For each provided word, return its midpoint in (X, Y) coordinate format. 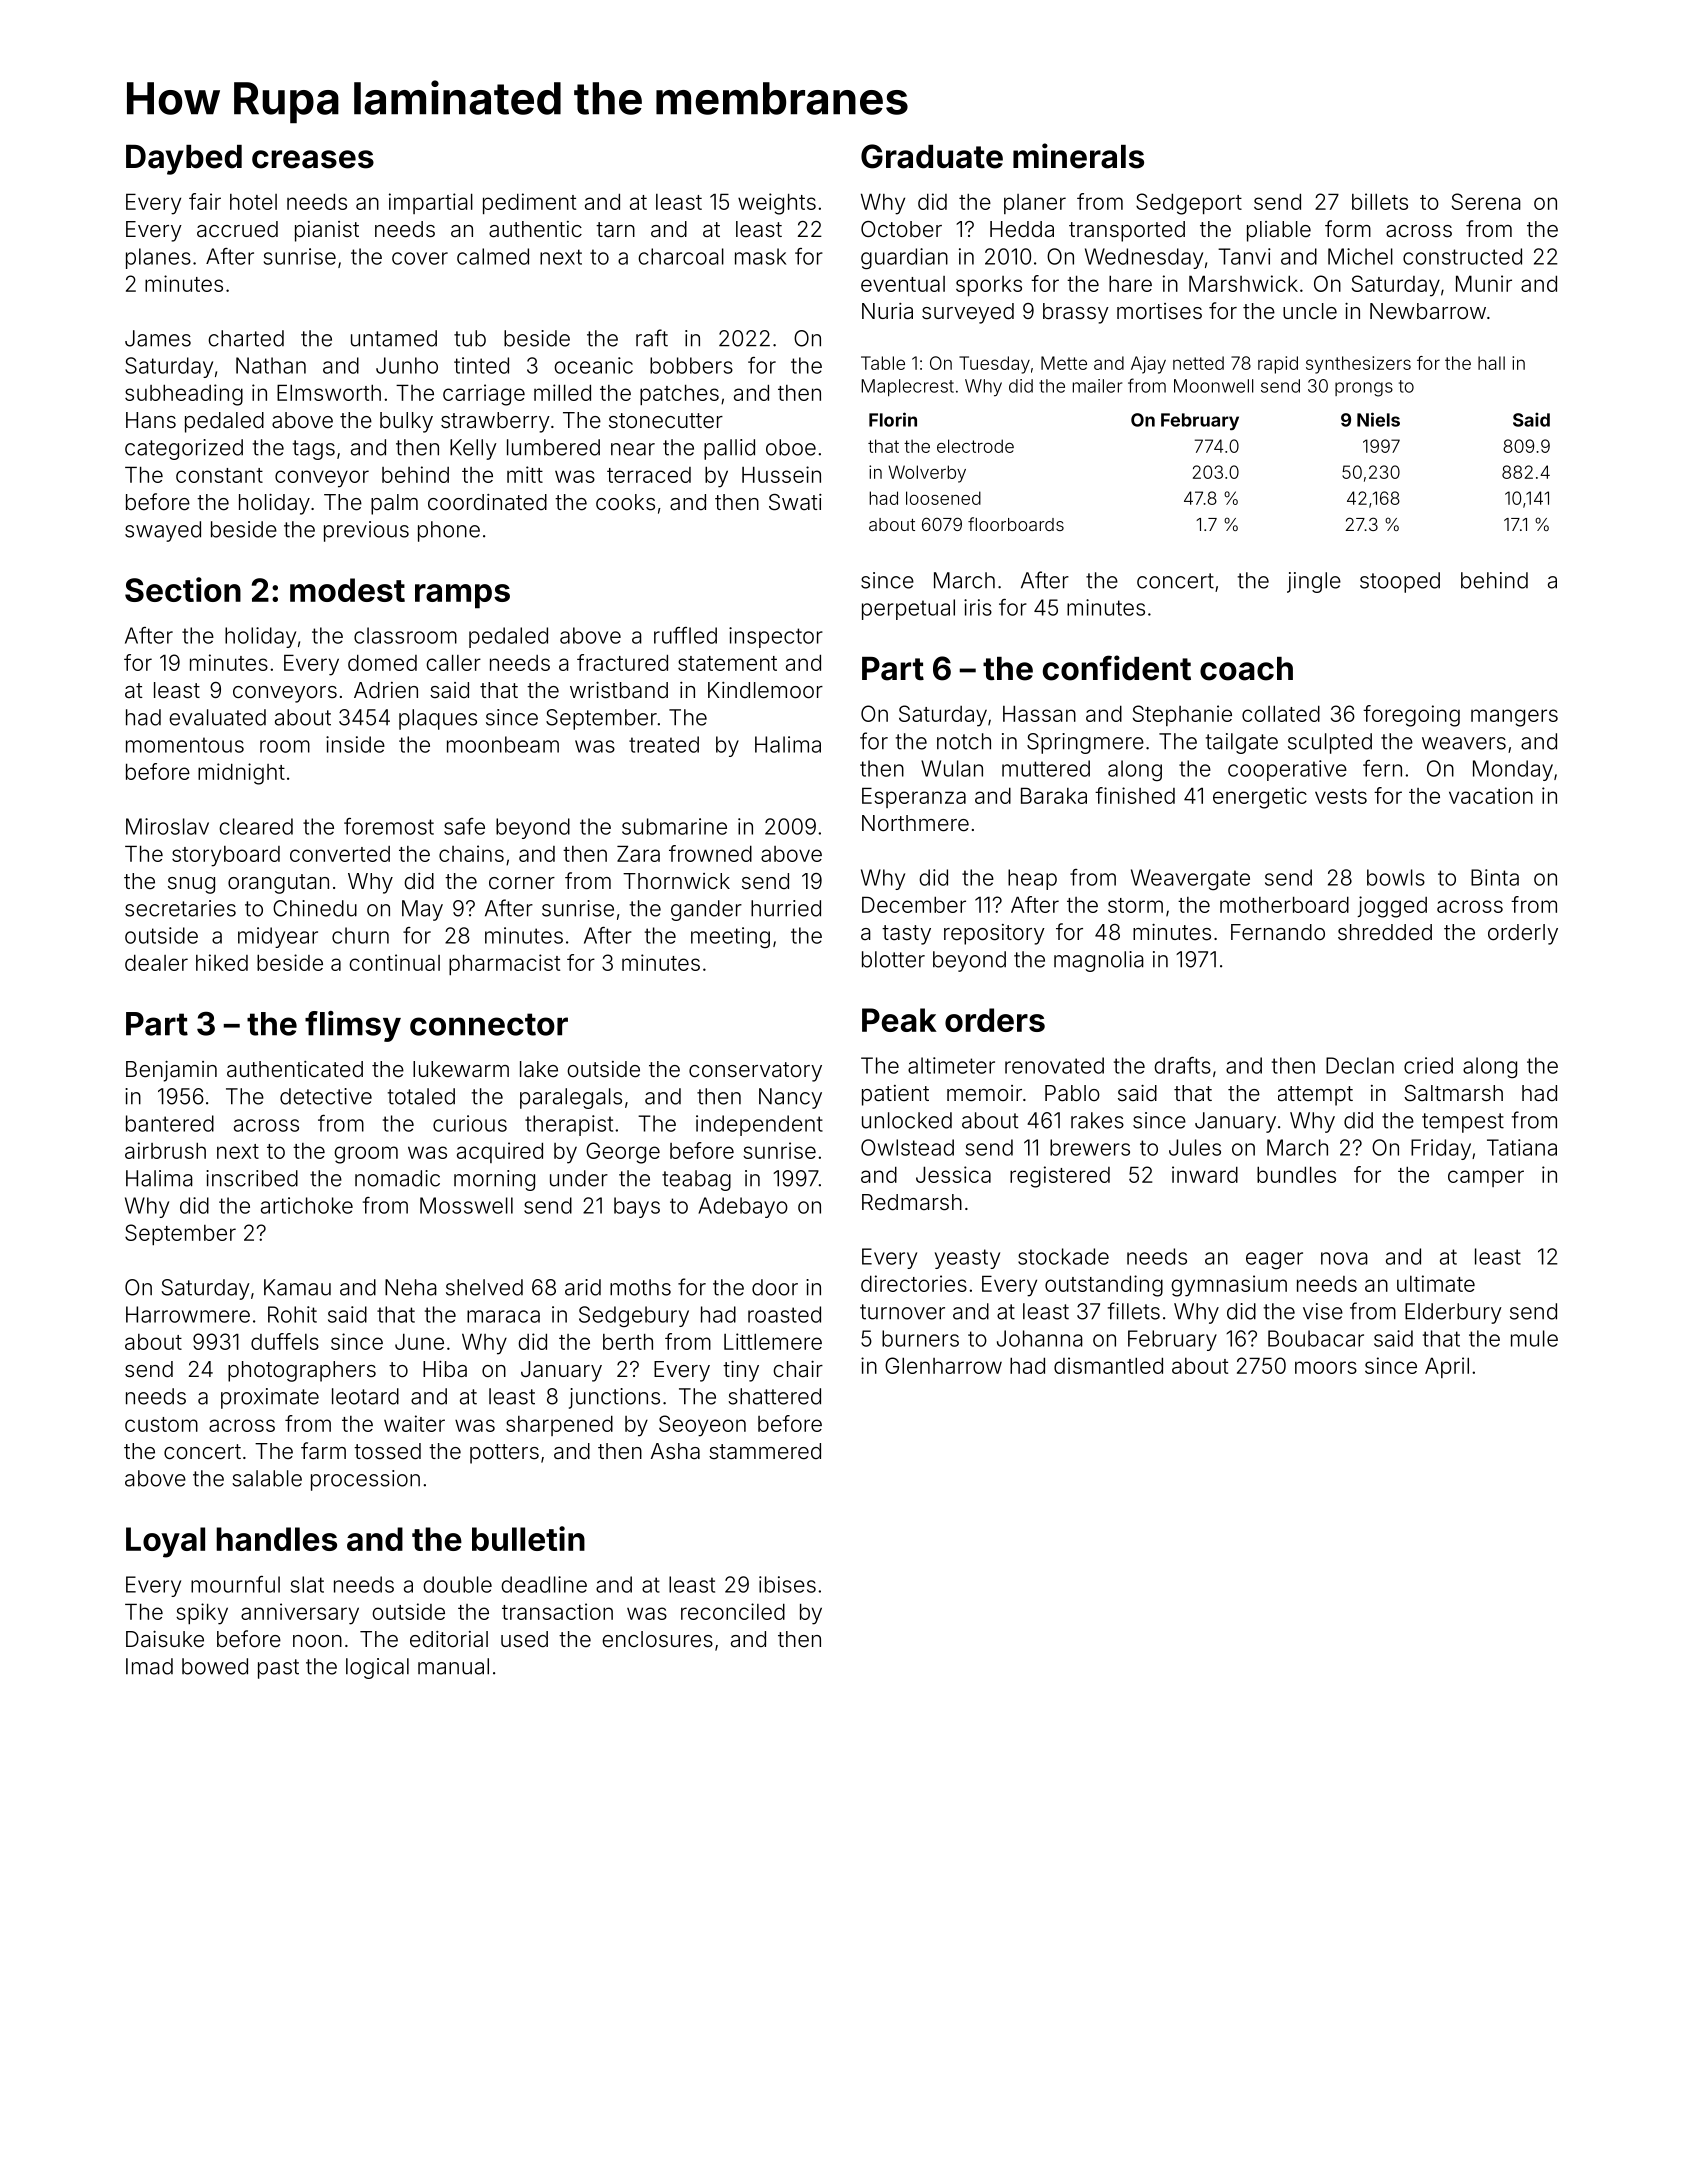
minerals (1078, 156)
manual (453, 1666)
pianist (327, 231)
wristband (619, 690)
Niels (1378, 419)
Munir (1484, 283)
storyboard (226, 856)
